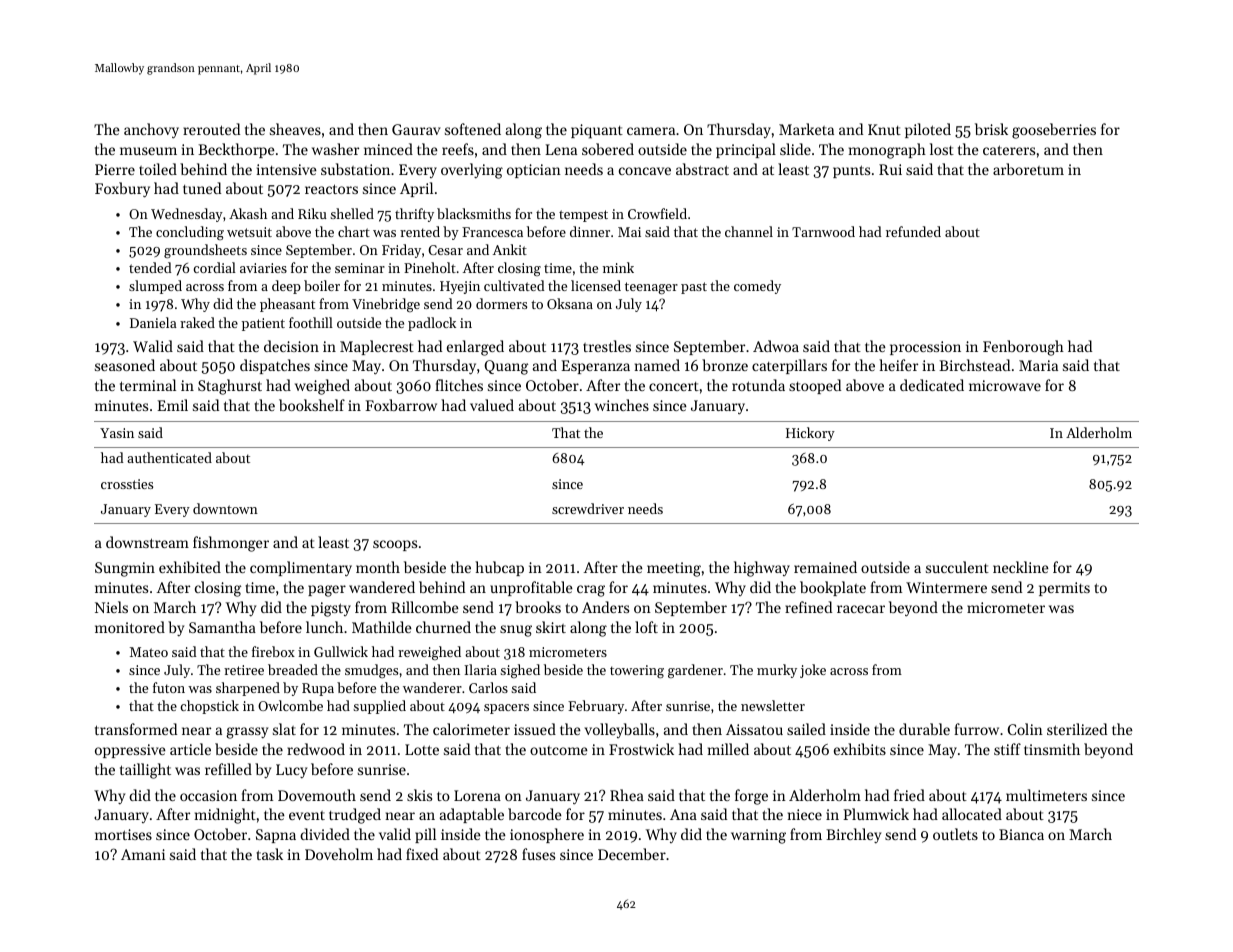 The width and height of the screenshot is (1233, 952). I want to click on remained, so click(825, 567).
